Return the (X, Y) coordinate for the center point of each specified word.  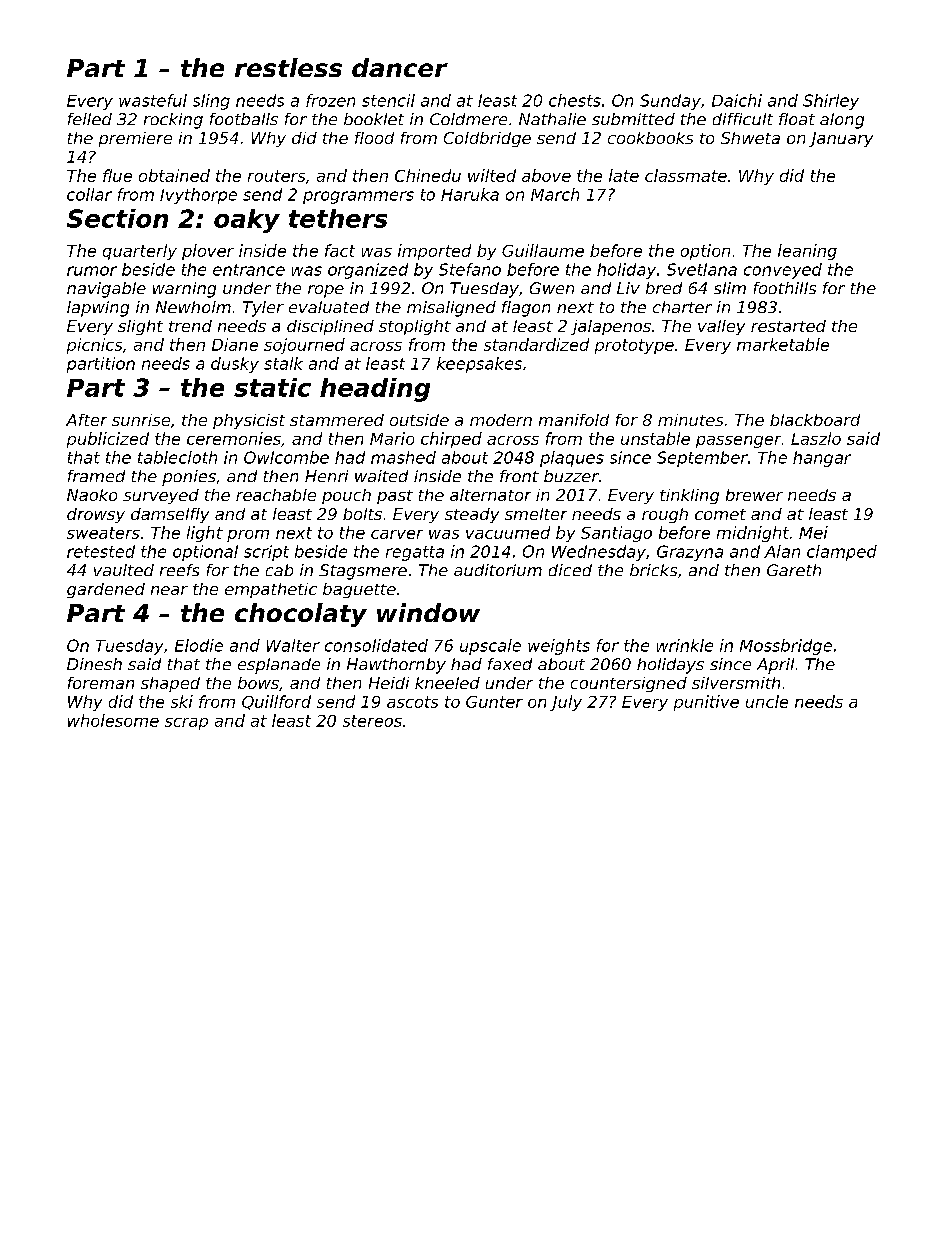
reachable (276, 495)
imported (434, 252)
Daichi (737, 100)
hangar (822, 459)
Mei (813, 532)
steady (472, 515)
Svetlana (702, 269)
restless (288, 67)
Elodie (199, 645)
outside (419, 420)
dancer (400, 67)
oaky (247, 221)
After (86, 420)
